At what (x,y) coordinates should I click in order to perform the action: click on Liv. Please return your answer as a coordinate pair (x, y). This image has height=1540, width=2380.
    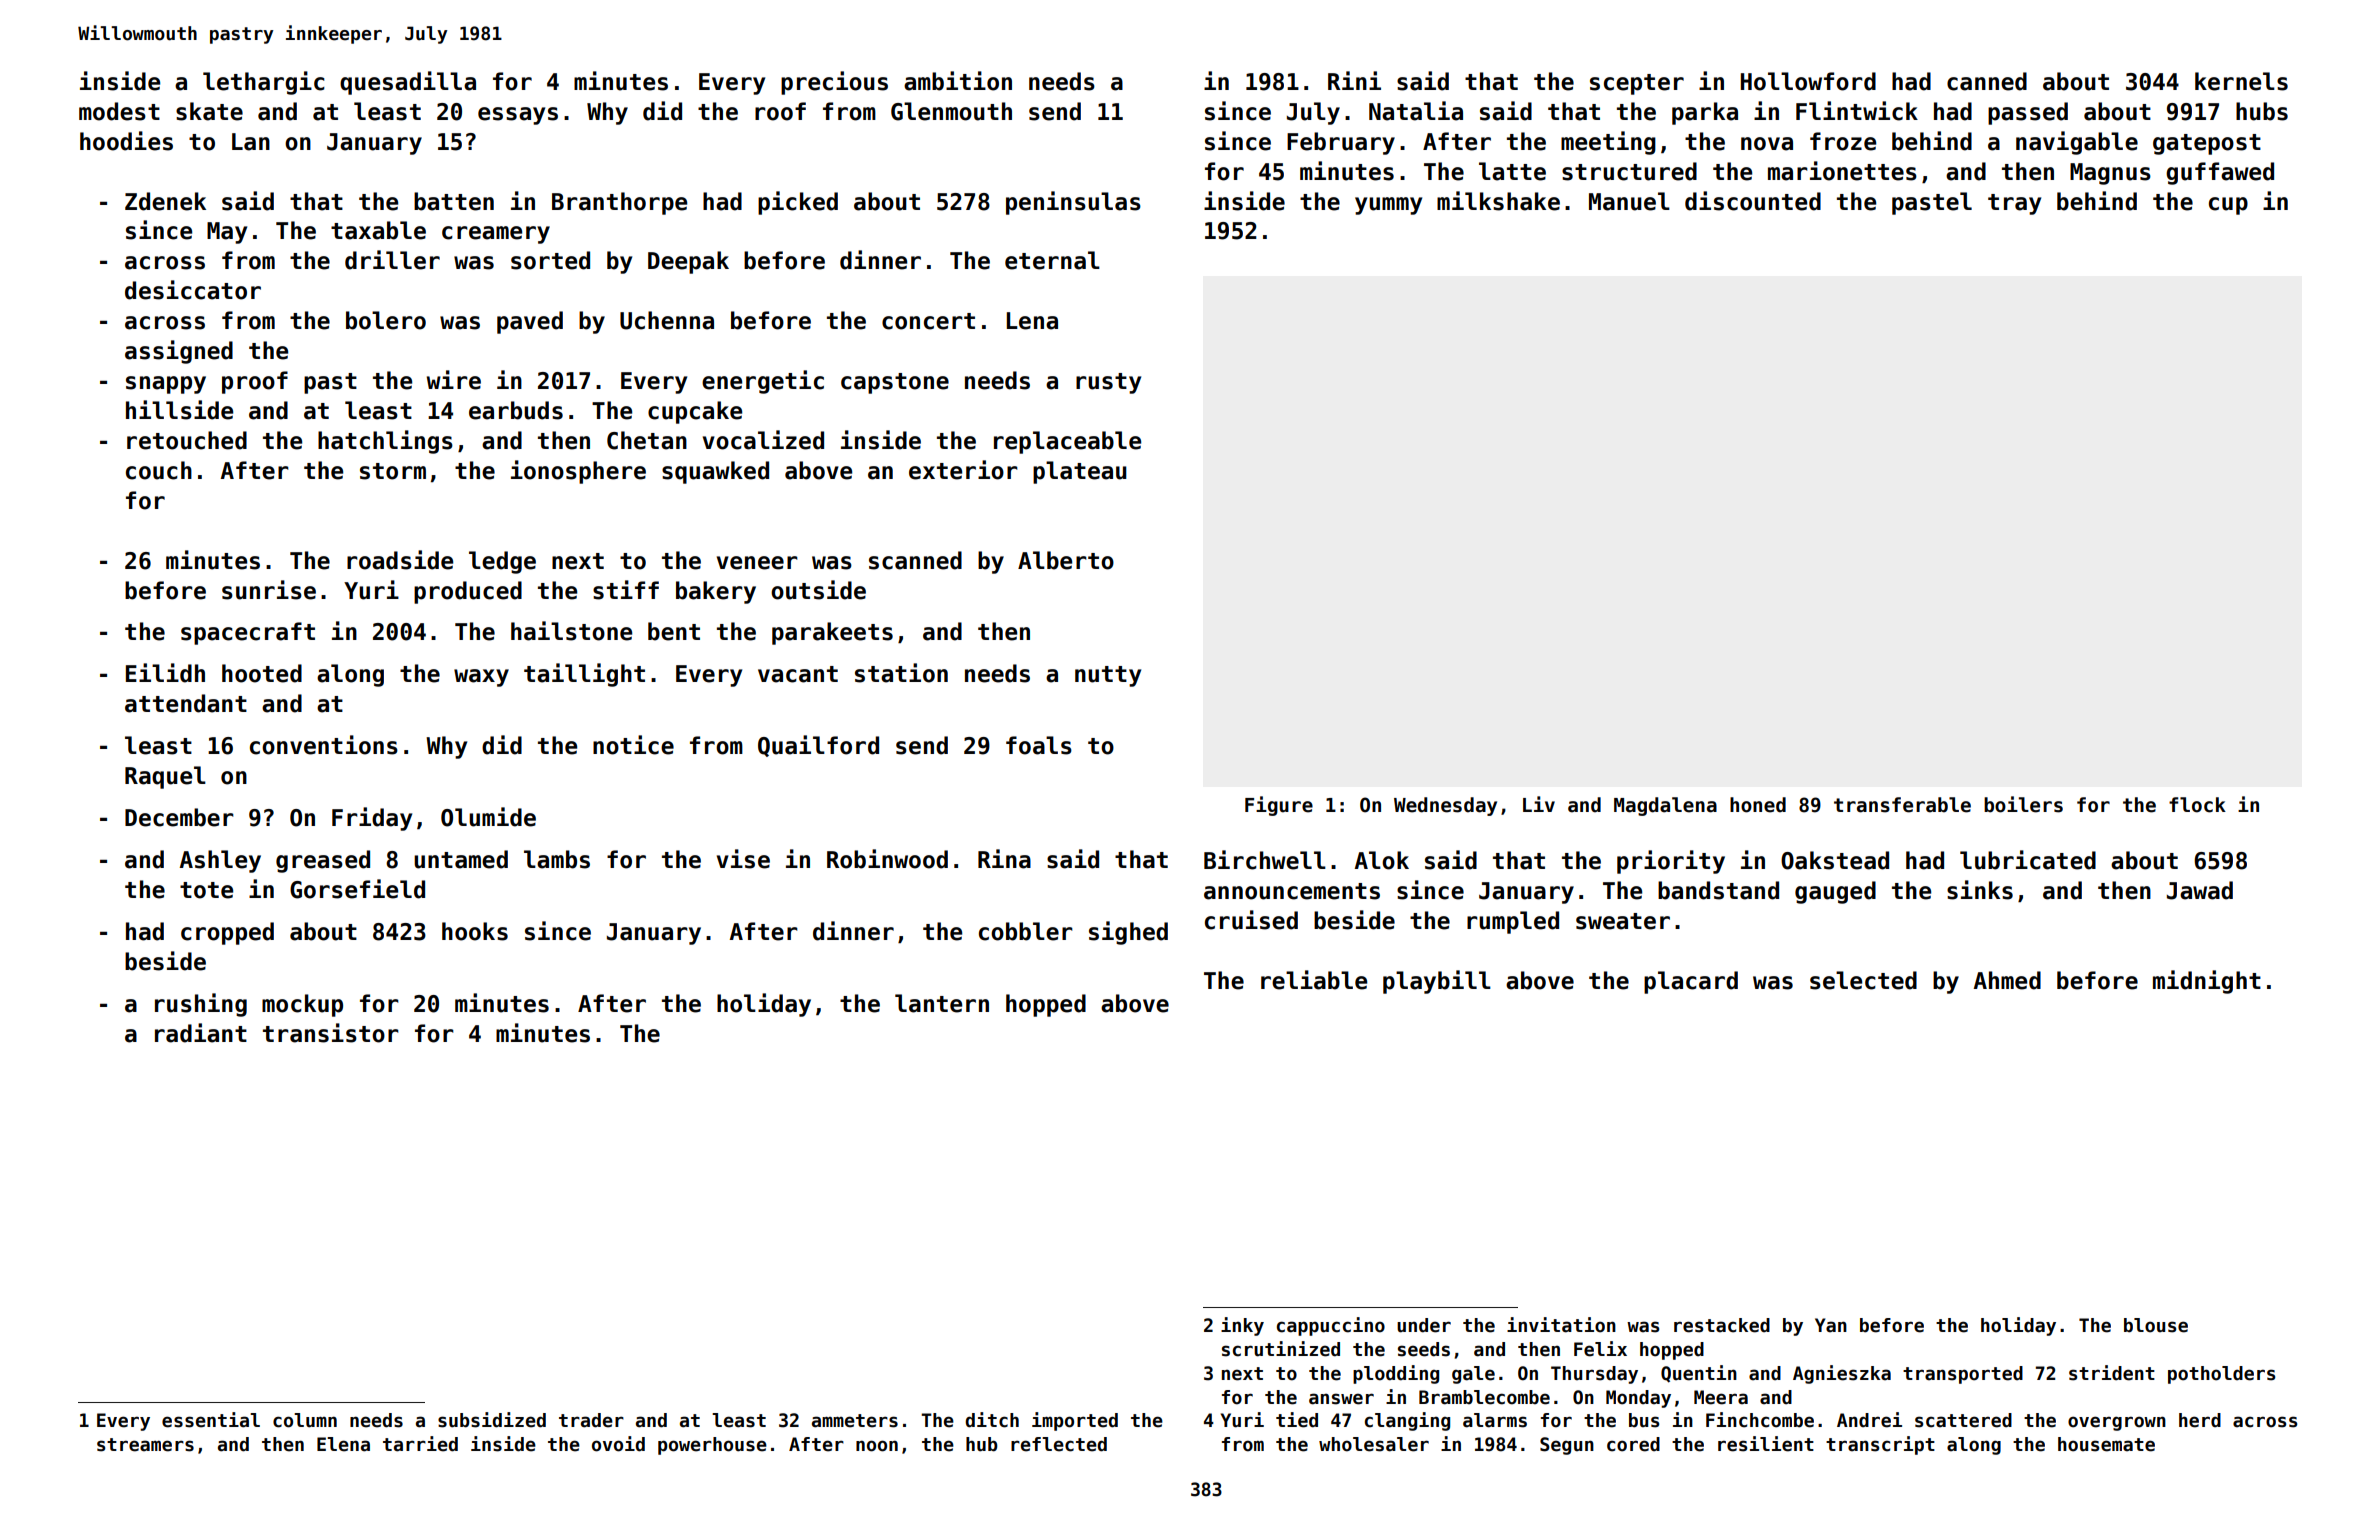
    Looking at the image, I should click on (1539, 804).
